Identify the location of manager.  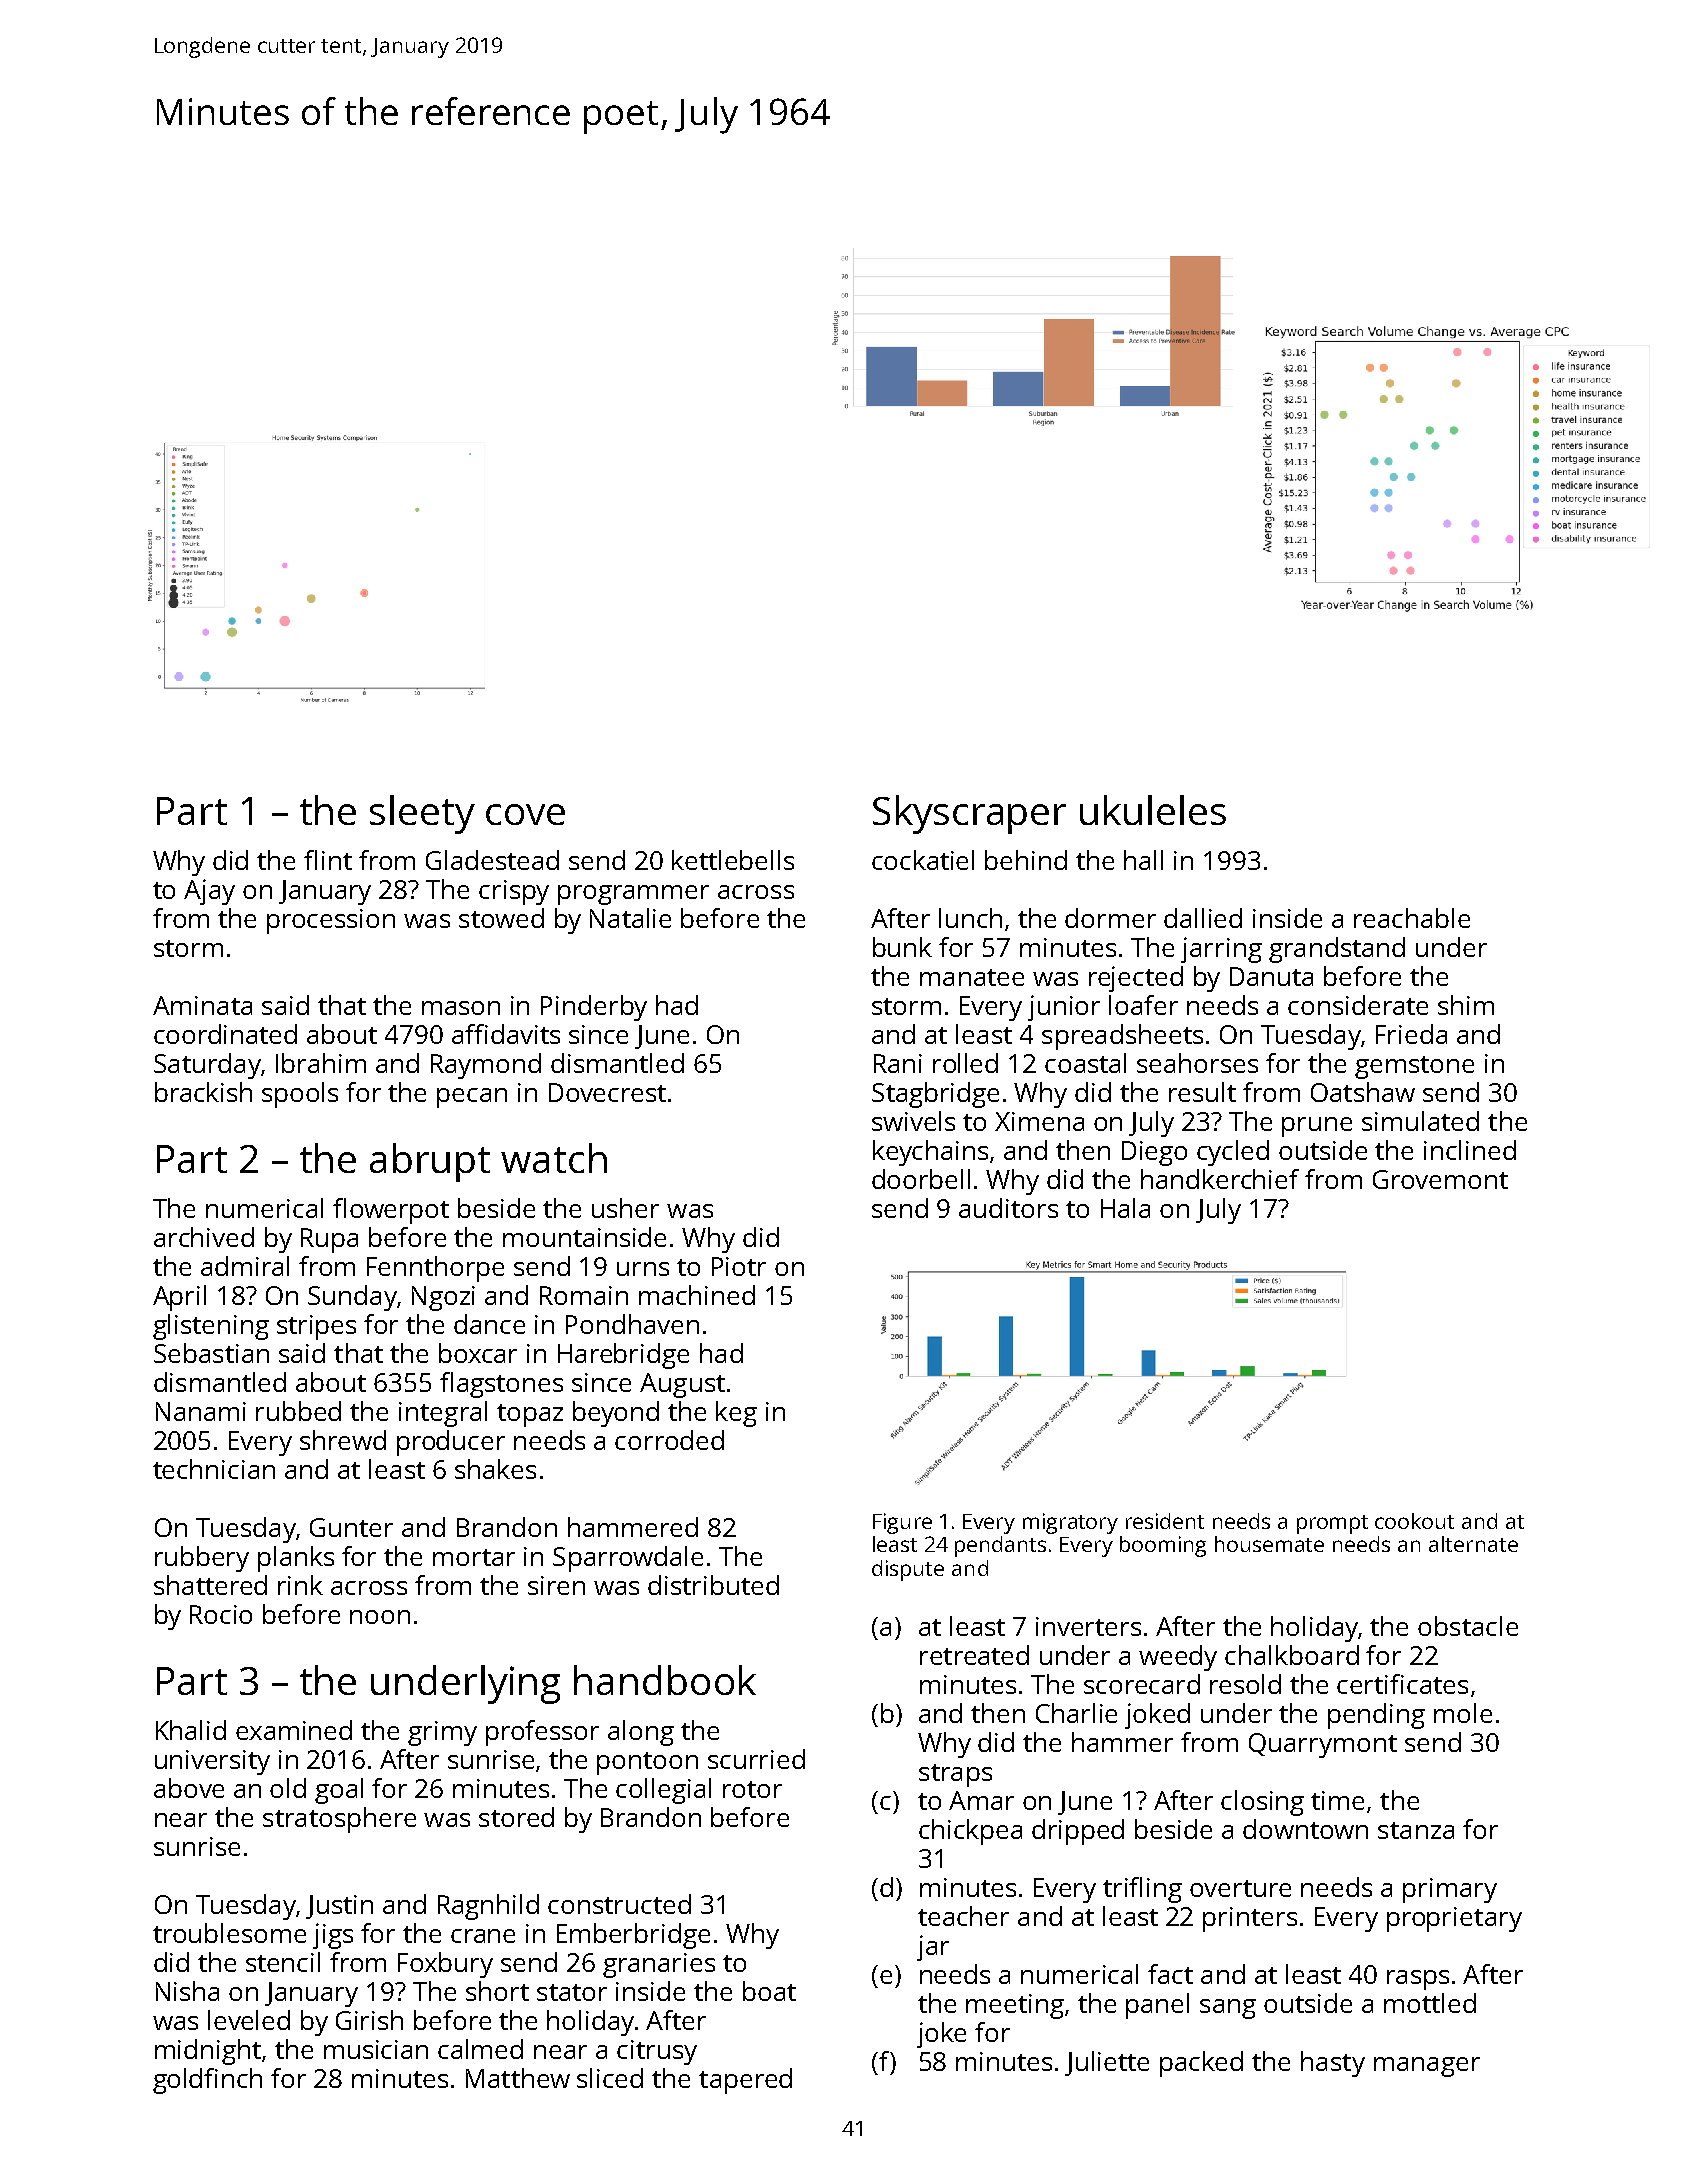
(1427, 2067).
